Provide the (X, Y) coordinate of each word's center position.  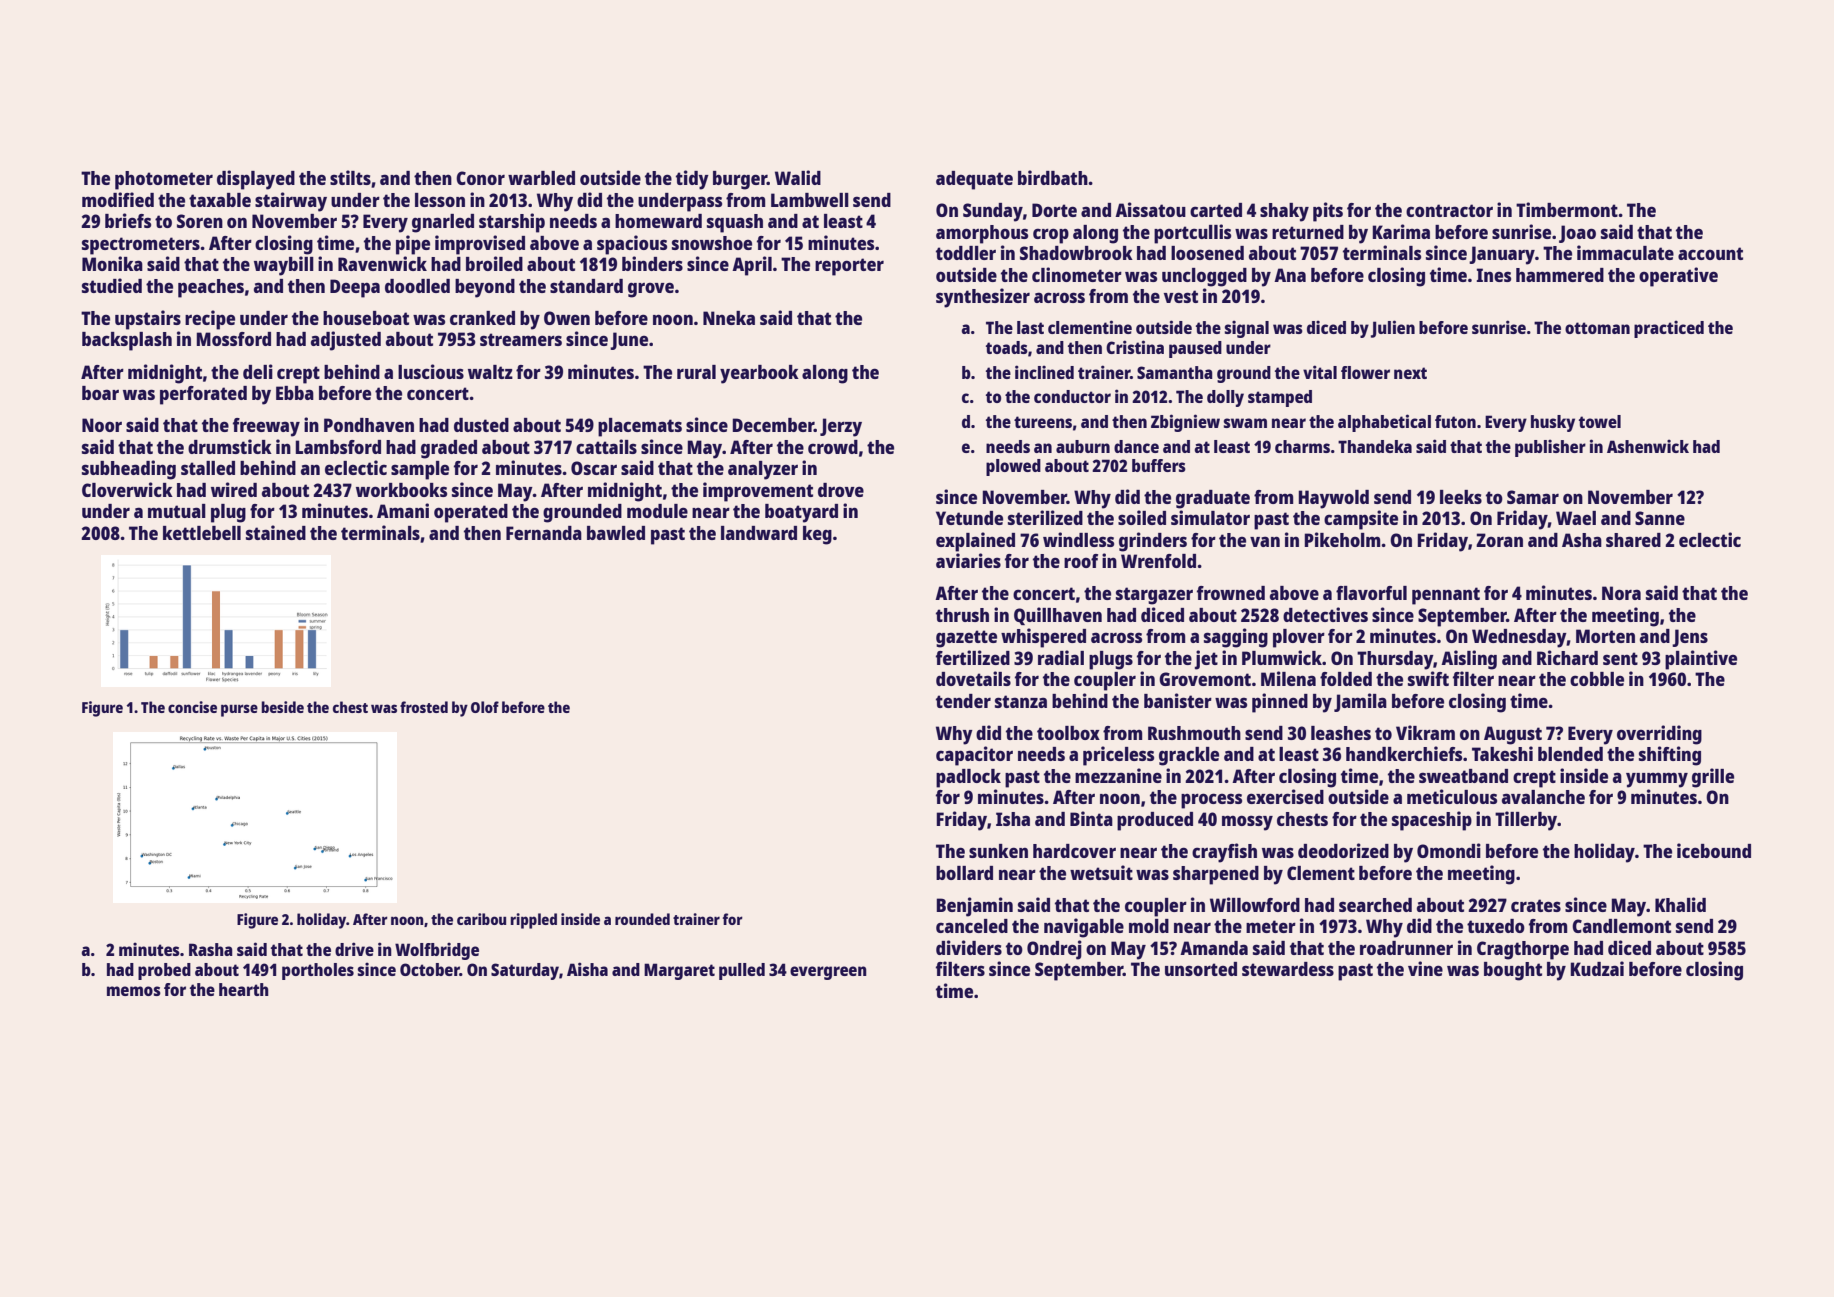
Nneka (729, 318)
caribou (481, 919)
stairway (291, 202)
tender (963, 701)
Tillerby (1526, 821)
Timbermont (1567, 209)
